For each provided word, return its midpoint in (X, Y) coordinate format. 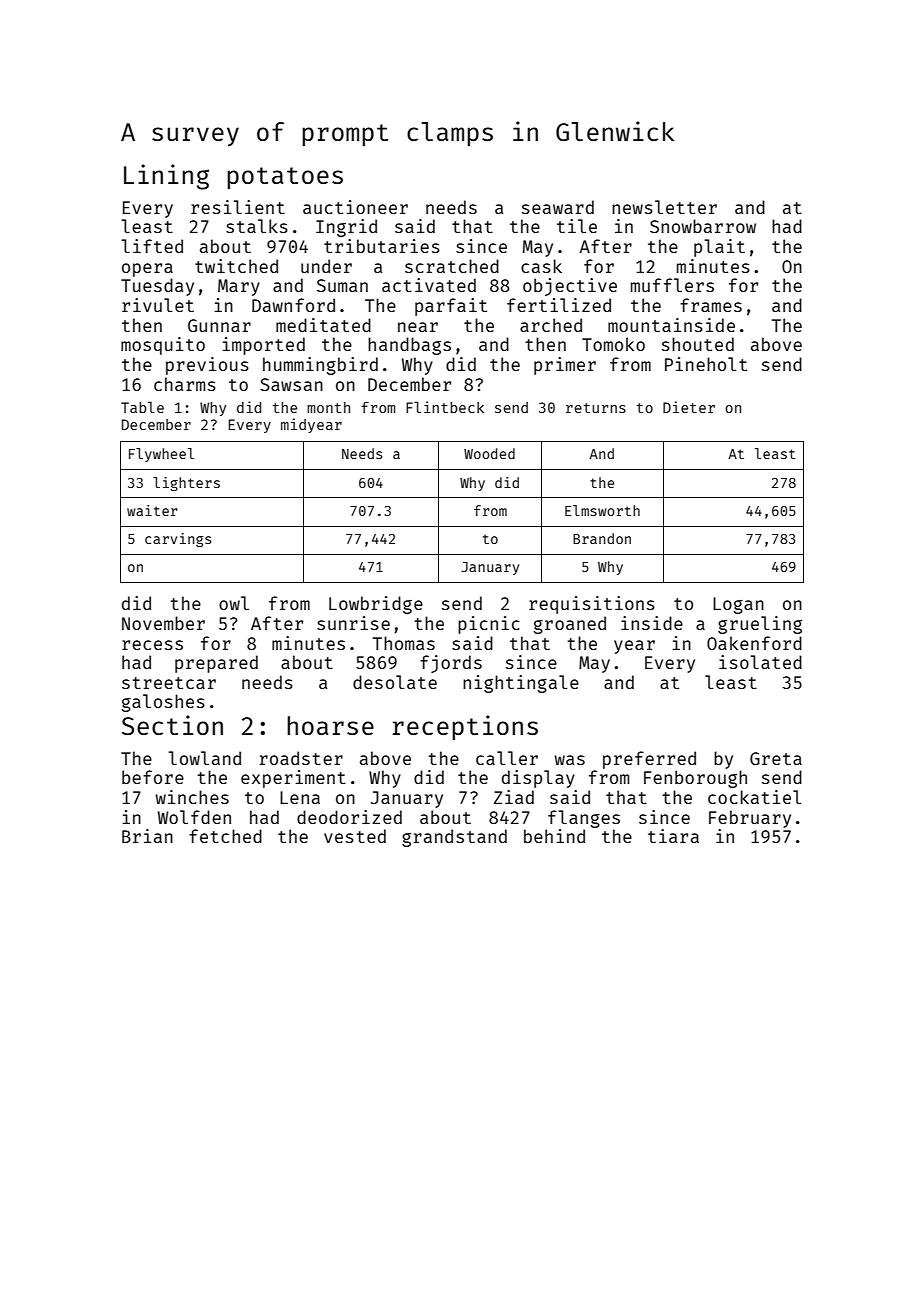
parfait (451, 307)
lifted (152, 246)
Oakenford (754, 643)
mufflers (672, 285)
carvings (178, 540)
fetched (225, 836)
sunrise (353, 623)
